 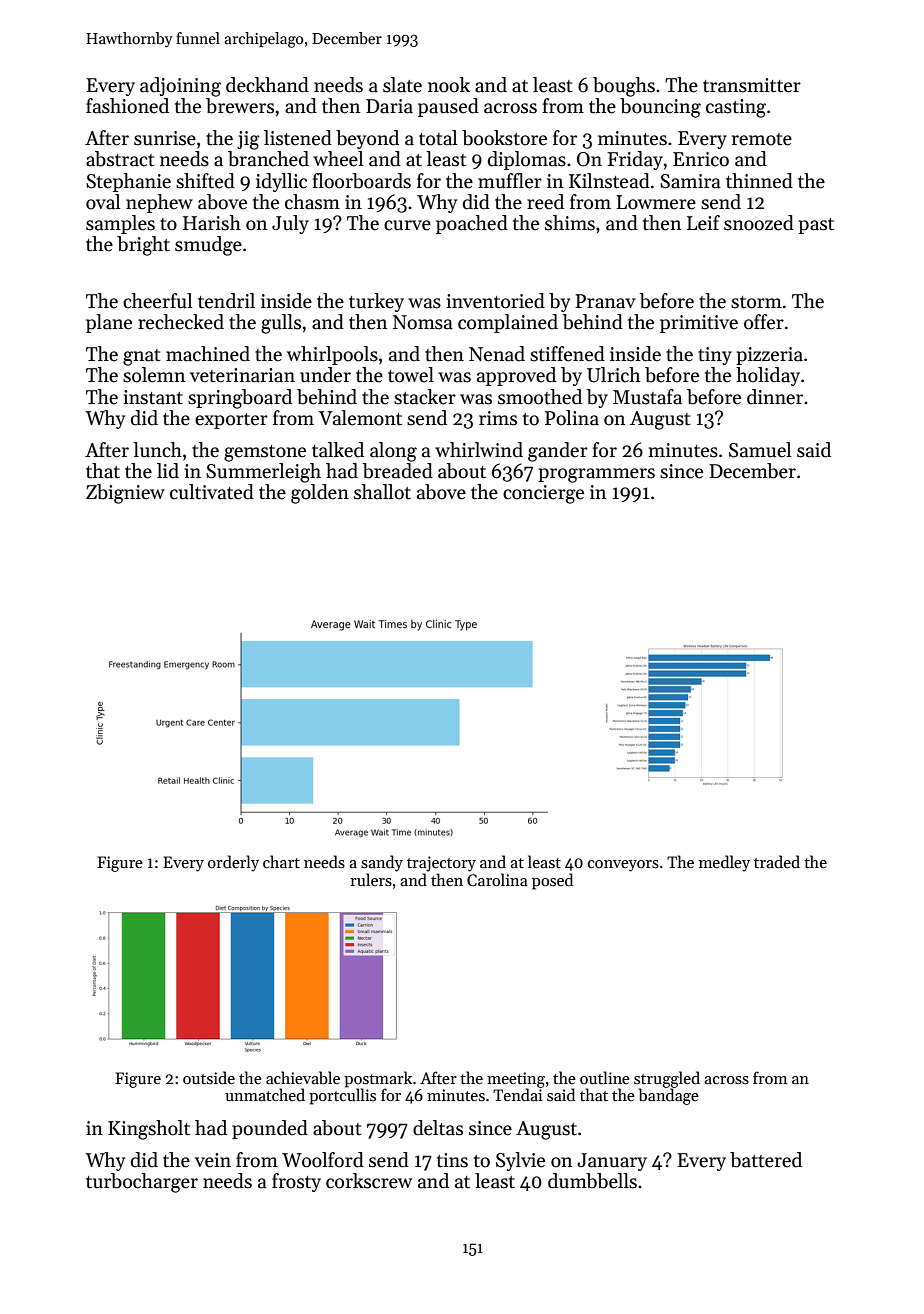 What do you see at coordinates (212, 492) in the page?
I see `cultivated` at bounding box center [212, 492].
